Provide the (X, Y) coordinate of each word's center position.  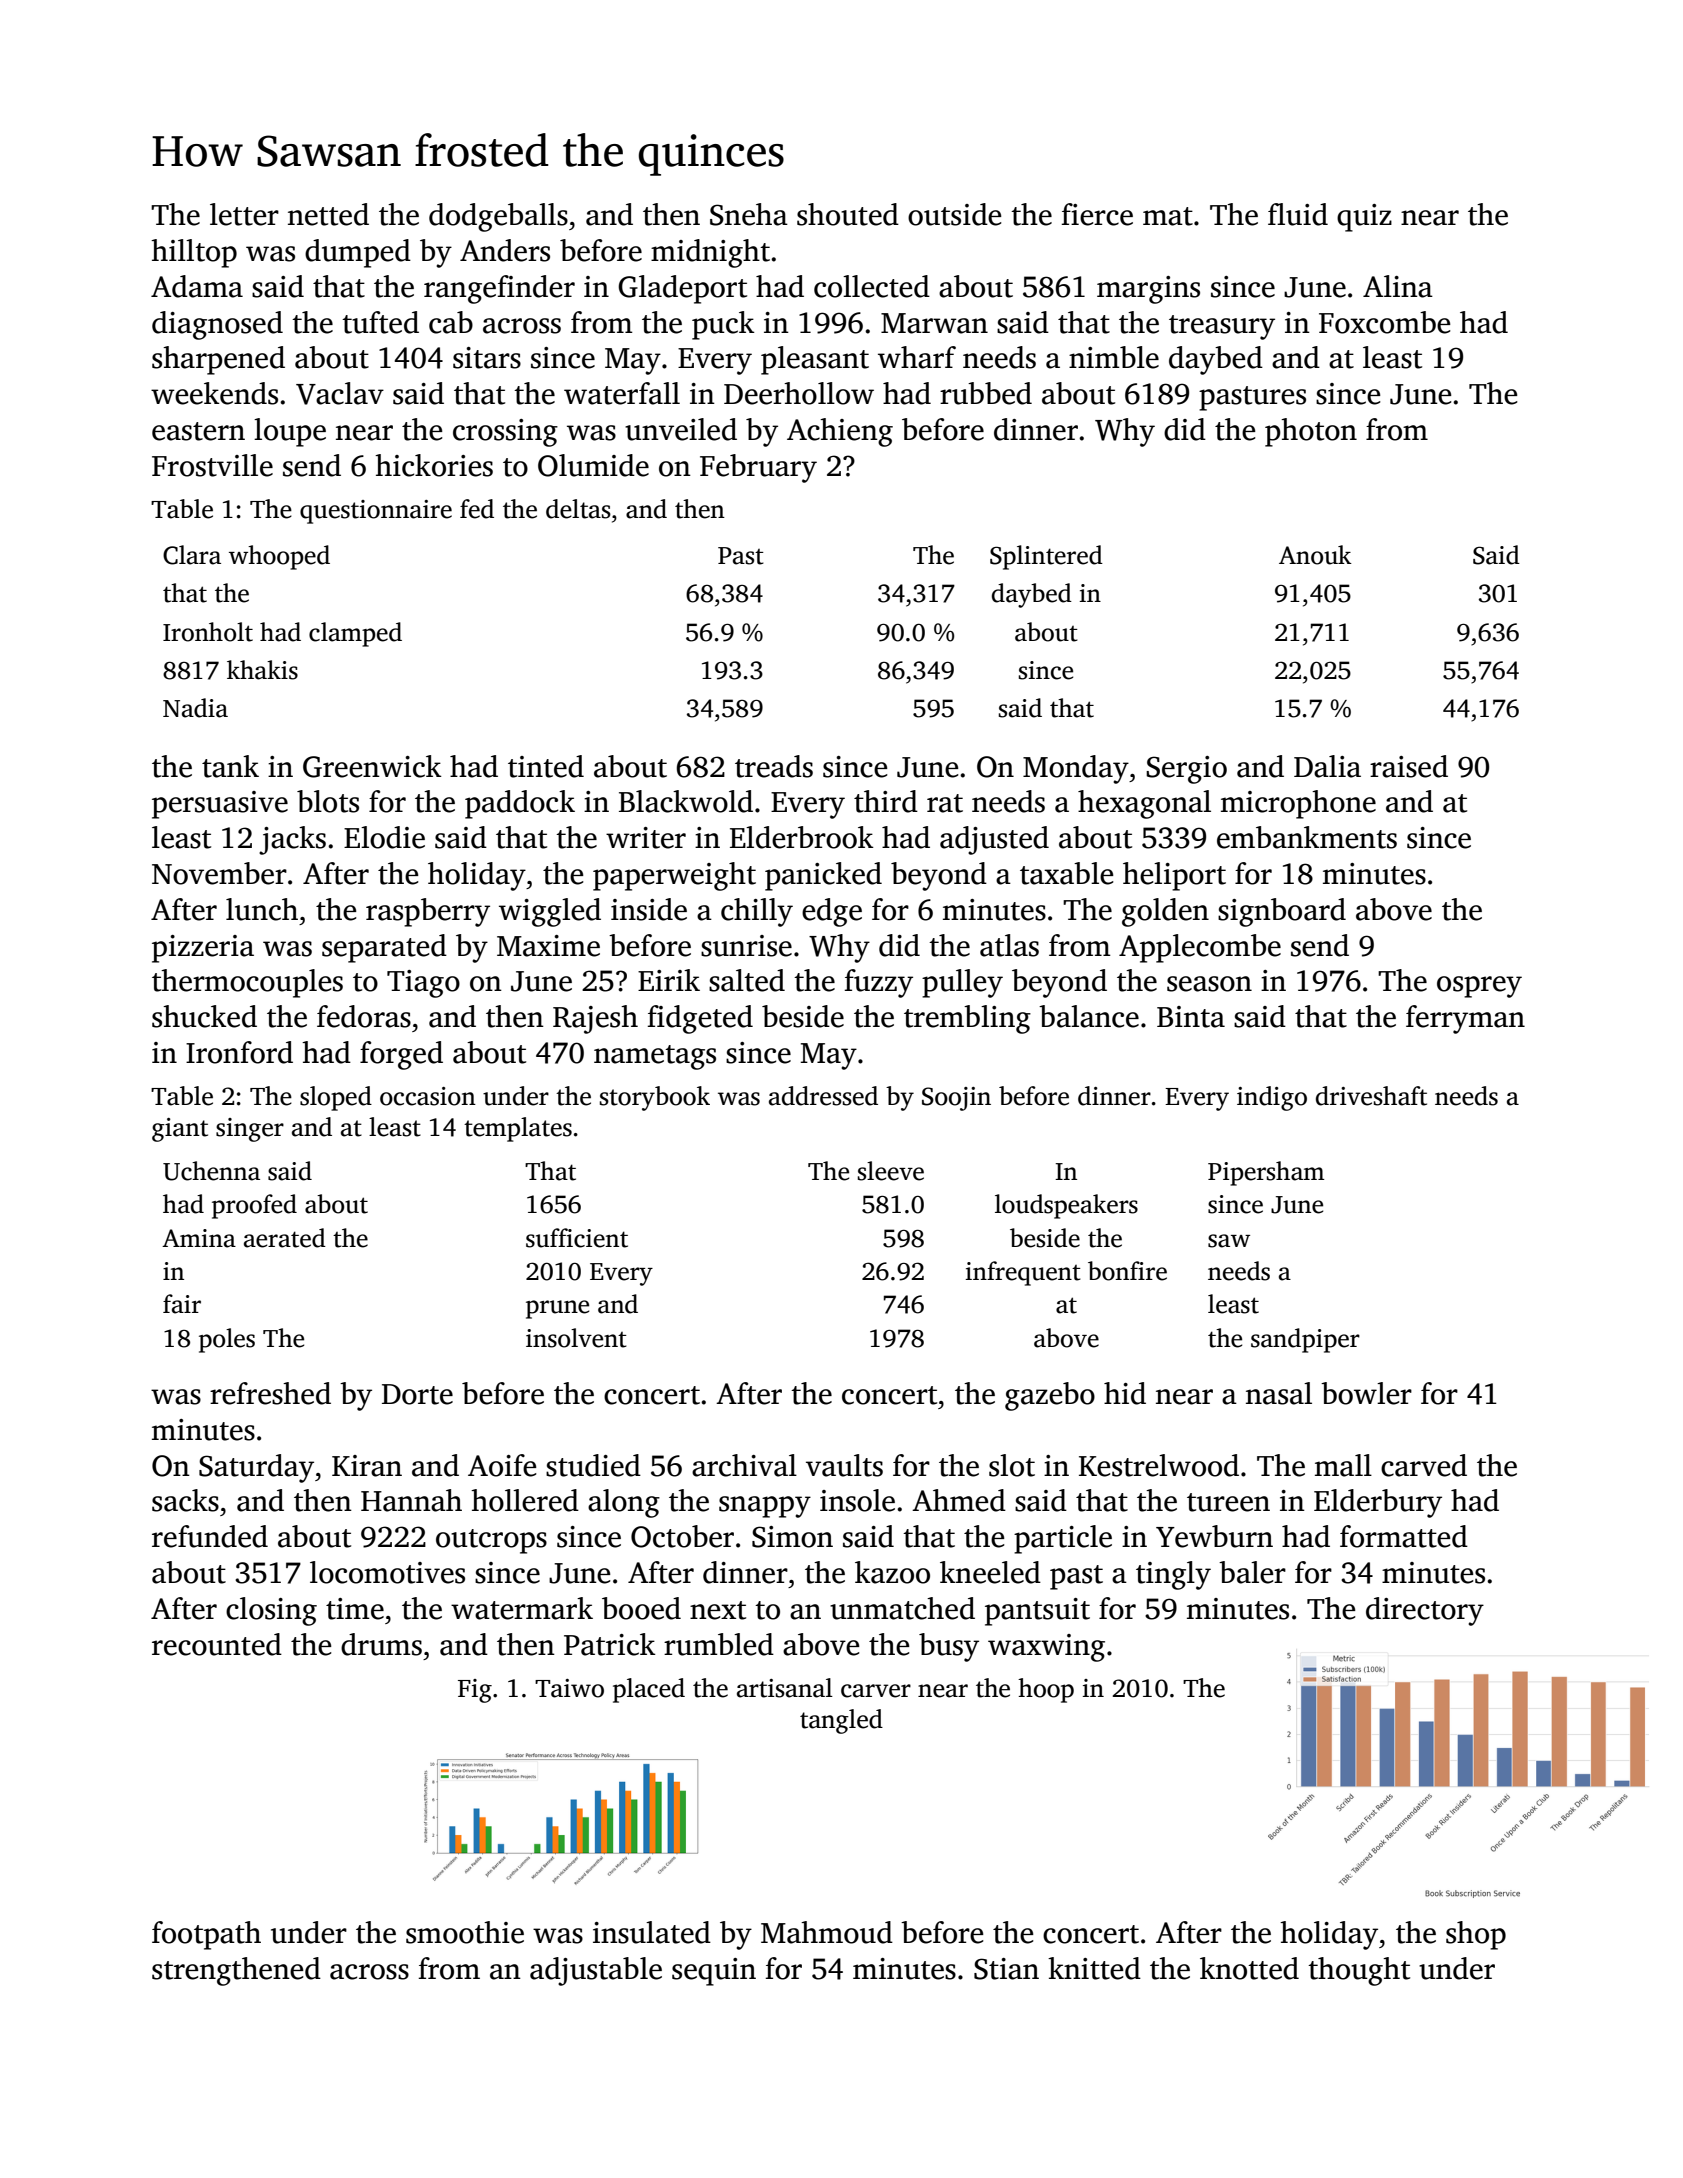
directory (1425, 1611)
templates (518, 1129)
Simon (792, 1537)
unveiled (681, 429)
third (886, 801)
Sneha (749, 214)
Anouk (1315, 555)
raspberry (428, 912)
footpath (206, 1935)
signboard (1282, 912)
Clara (192, 555)
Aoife (502, 1465)
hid (1125, 1393)
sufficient (577, 1238)
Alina (1398, 286)
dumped (358, 253)
